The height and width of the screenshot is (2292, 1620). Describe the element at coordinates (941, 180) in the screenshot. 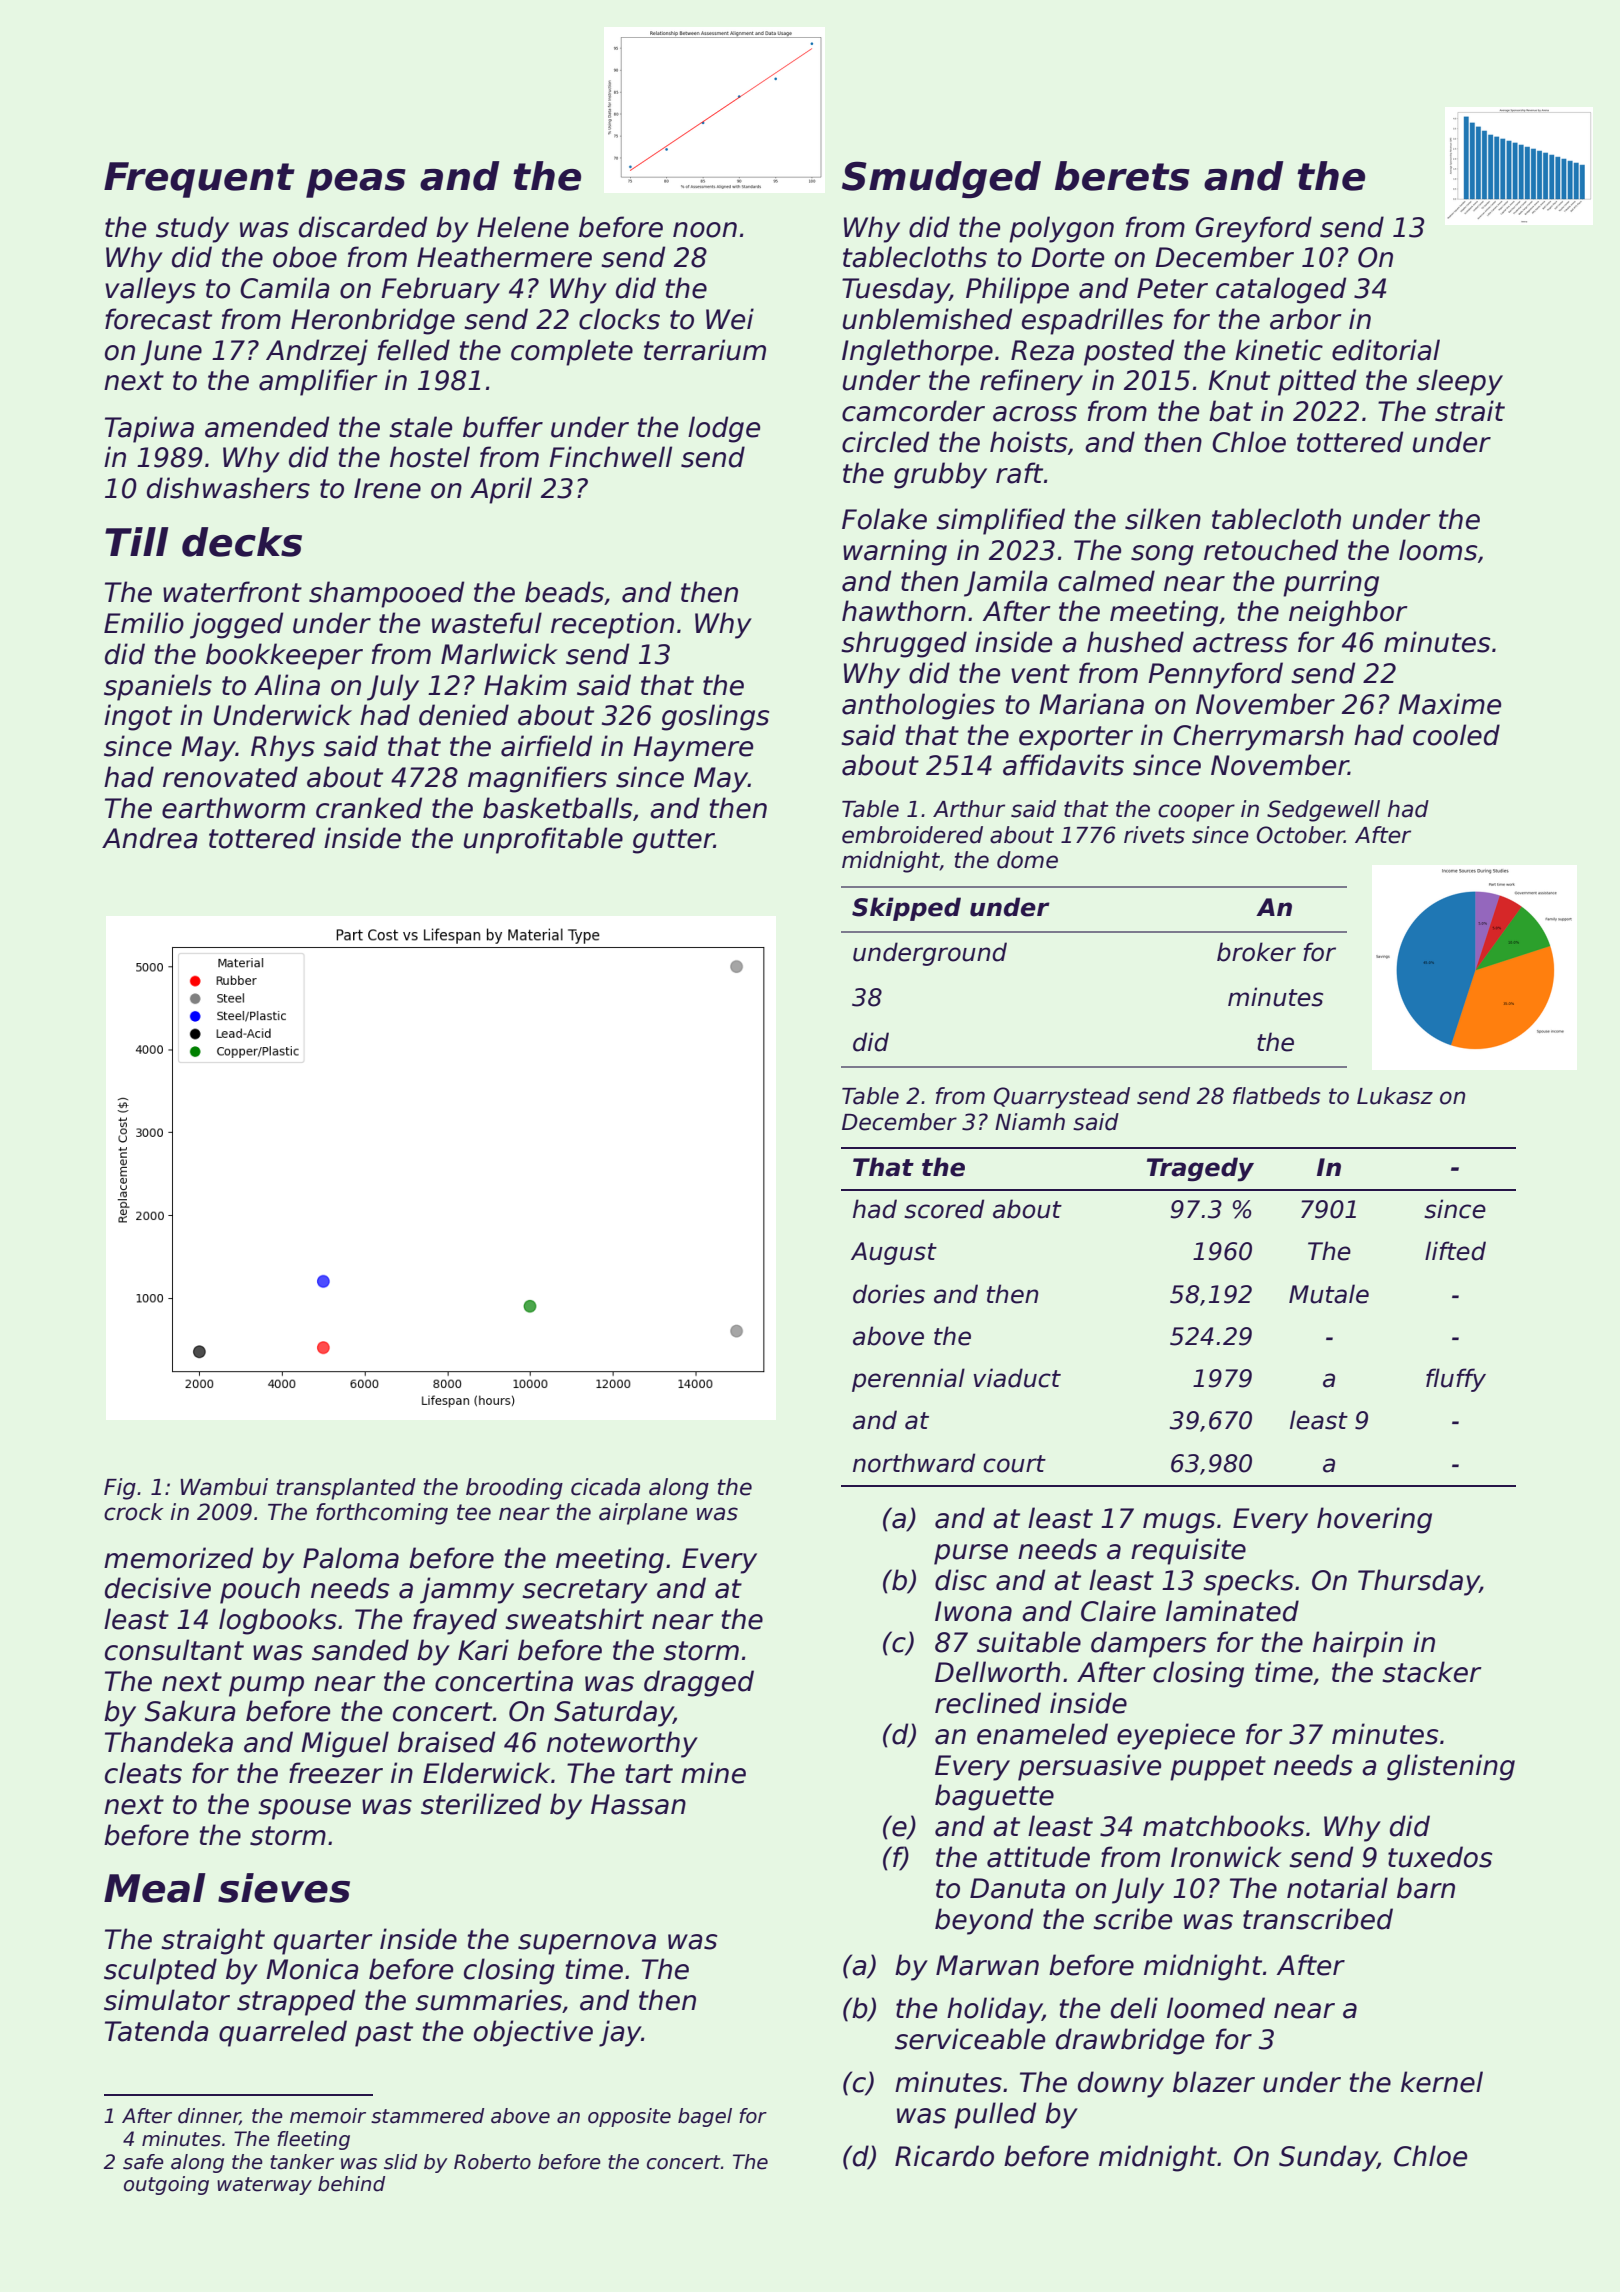

I see `Smudged` at that location.
